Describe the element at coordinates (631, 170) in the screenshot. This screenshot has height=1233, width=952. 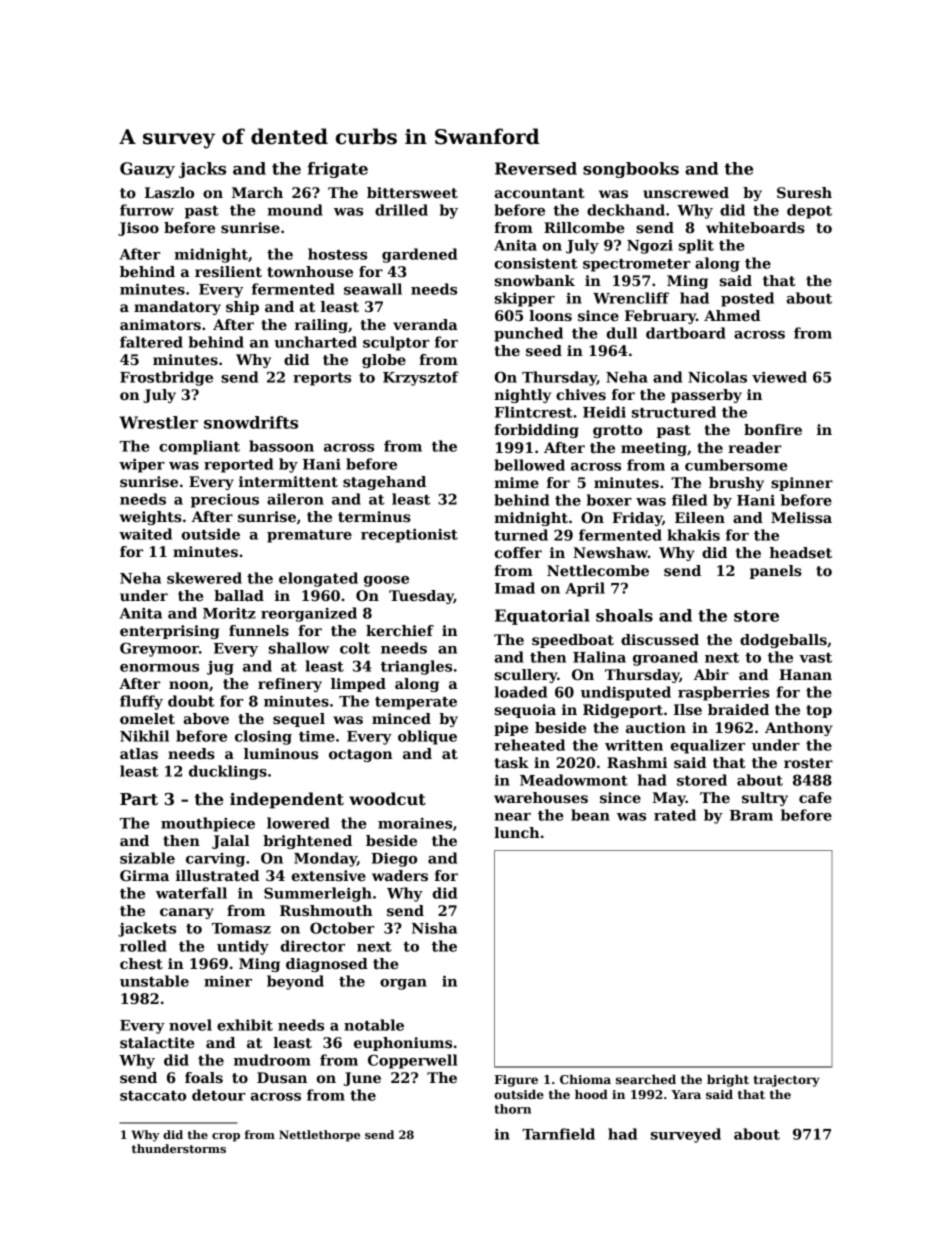
I see `songbooks` at that location.
